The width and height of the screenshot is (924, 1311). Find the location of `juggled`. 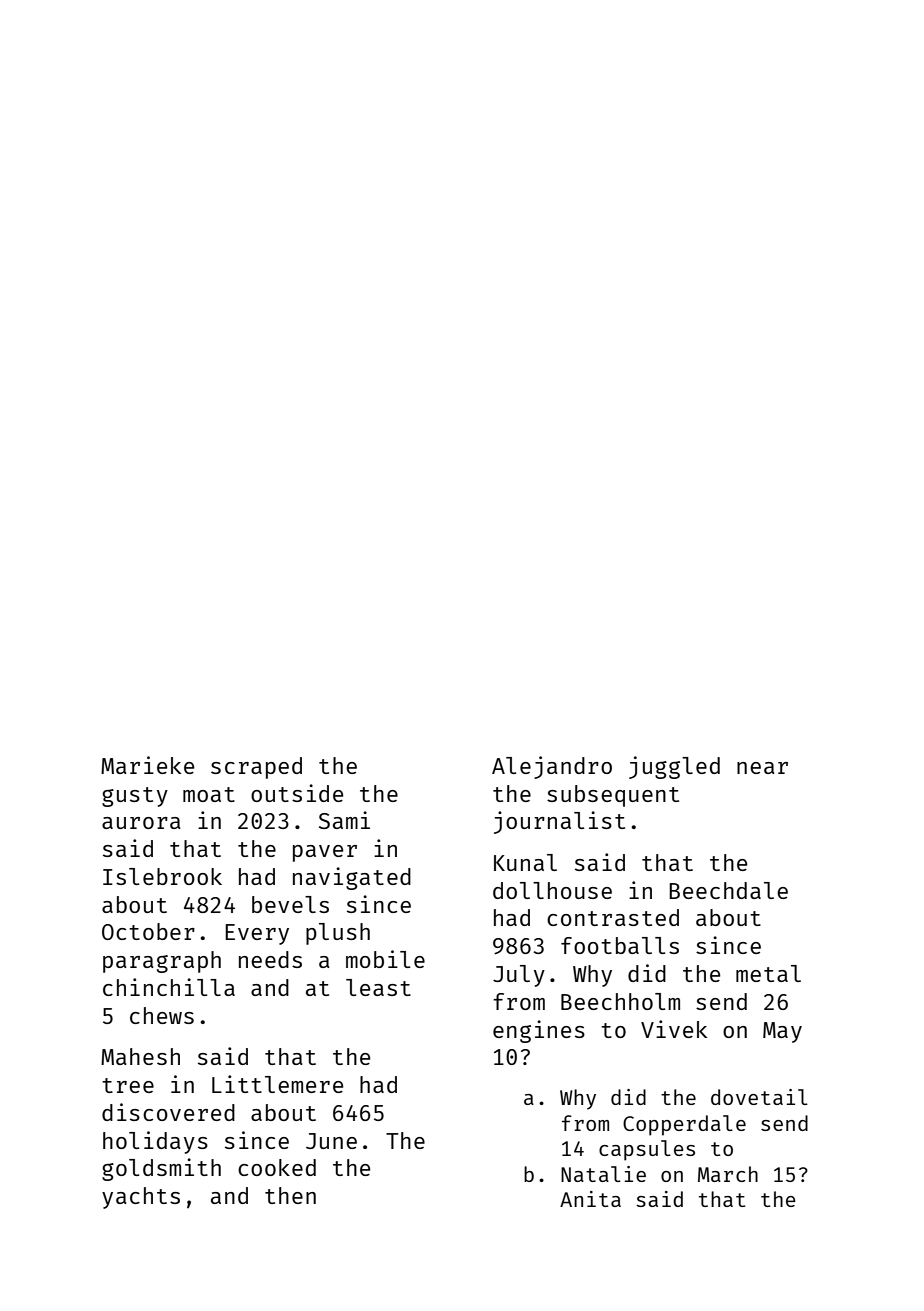

juggled is located at coordinates (674, 767).
